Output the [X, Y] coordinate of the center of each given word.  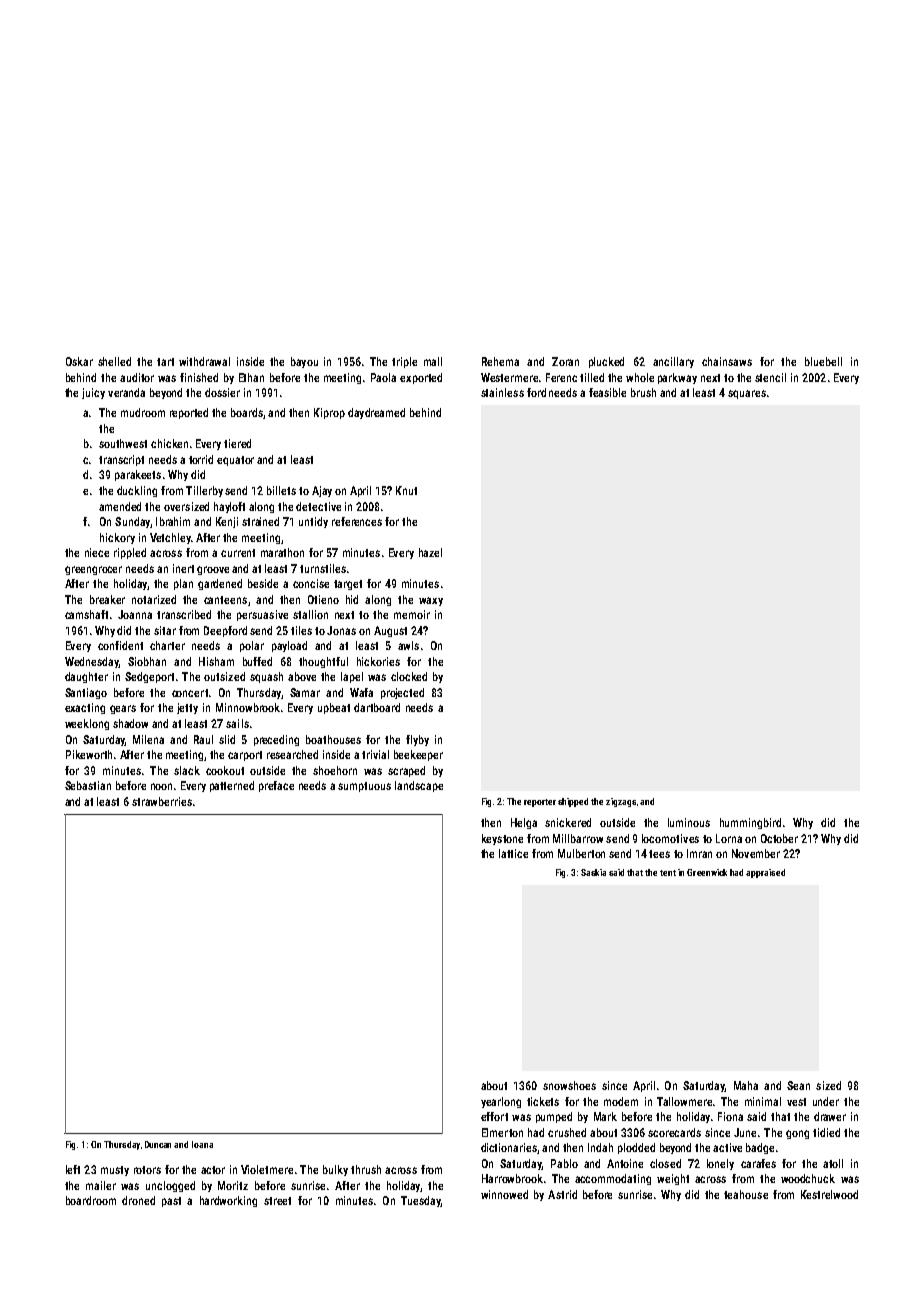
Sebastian [88, 785]
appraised [765, 873]
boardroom [91, 1200]
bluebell [823, 361]
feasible [607, 392]
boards [247, 412]
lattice [513, 853]
